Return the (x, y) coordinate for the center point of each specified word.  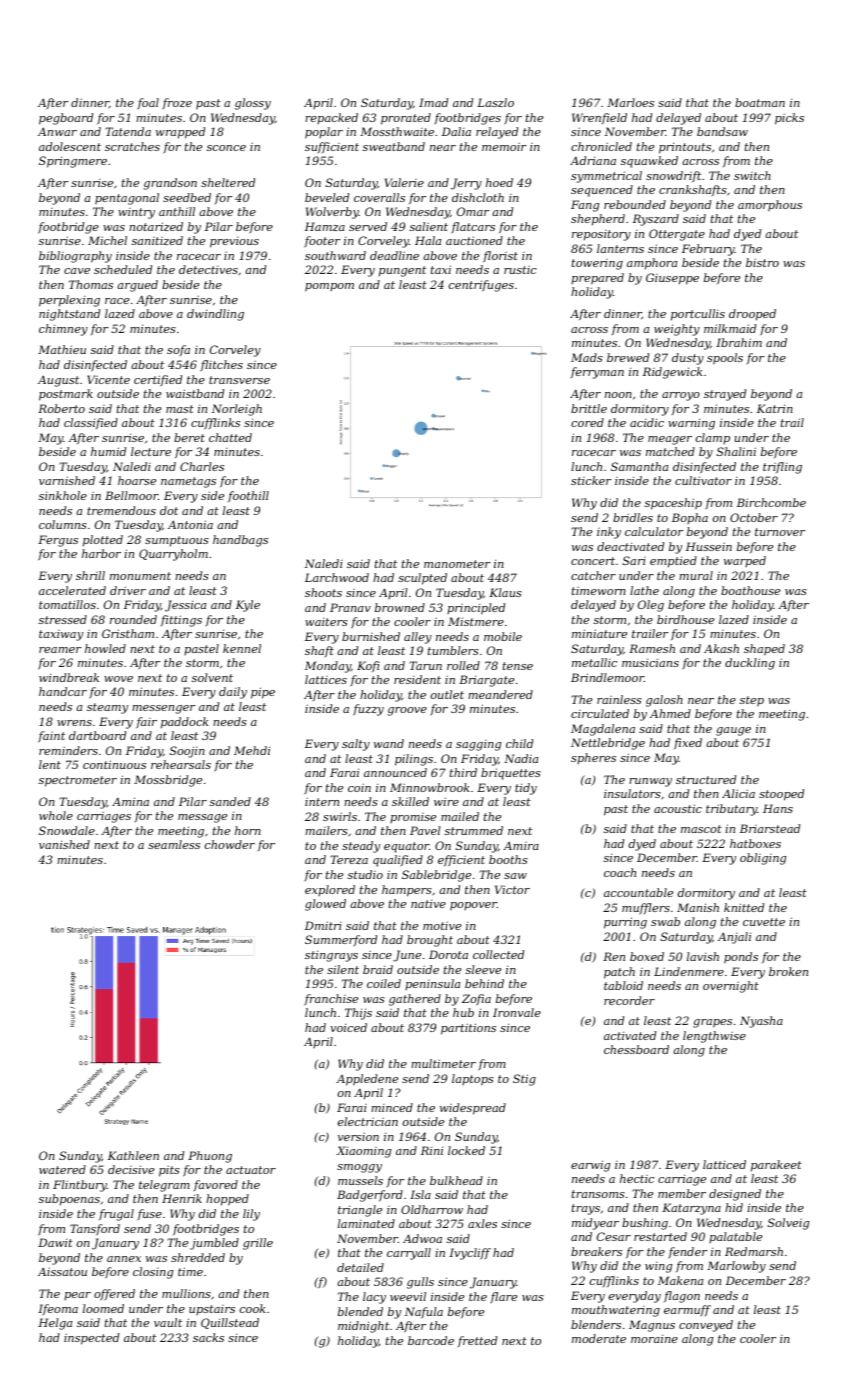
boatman (760, 102)
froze (177, 104)
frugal (116, 1215)
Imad (433, 102)
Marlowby (736, 1267)
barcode (431, 1340)
